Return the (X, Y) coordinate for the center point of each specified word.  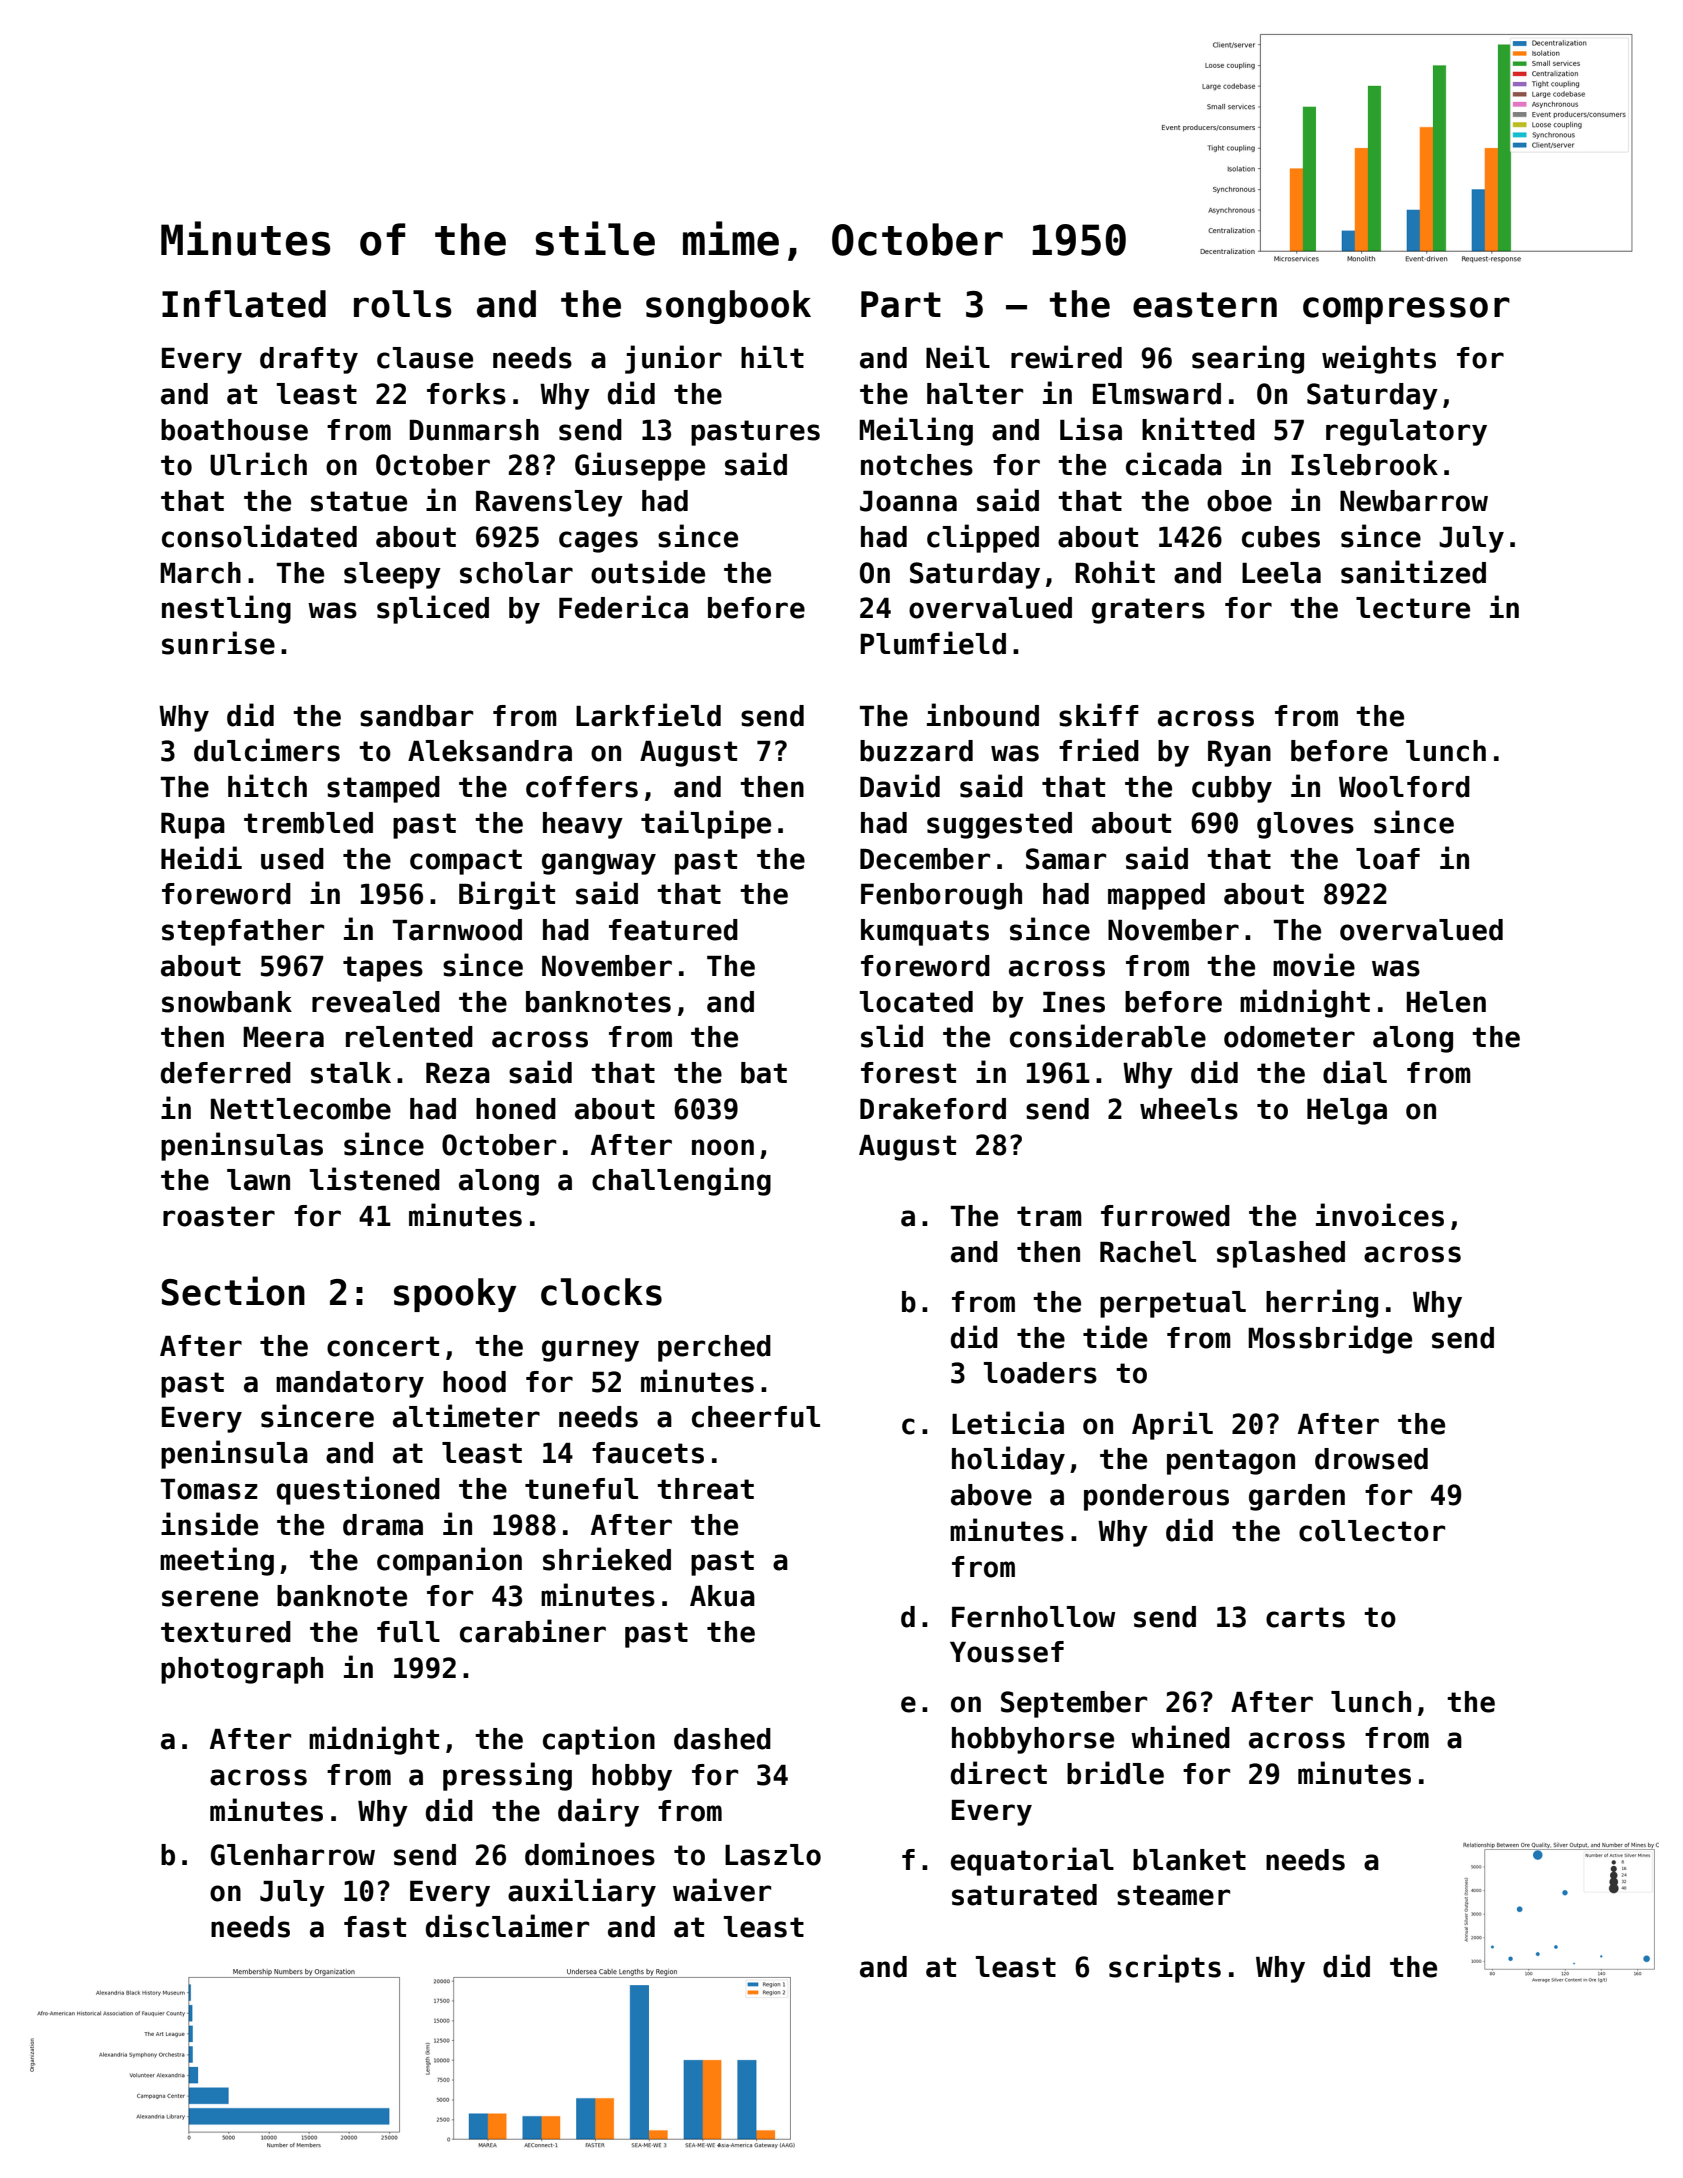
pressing (507, 1776)
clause (425, 358)
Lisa (1091, 429)
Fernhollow (1033, 1617)
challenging (681, 1181)
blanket (1189, 1860)
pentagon (1231, 1462)
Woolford (1404, 787)
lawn (258, 1180)
